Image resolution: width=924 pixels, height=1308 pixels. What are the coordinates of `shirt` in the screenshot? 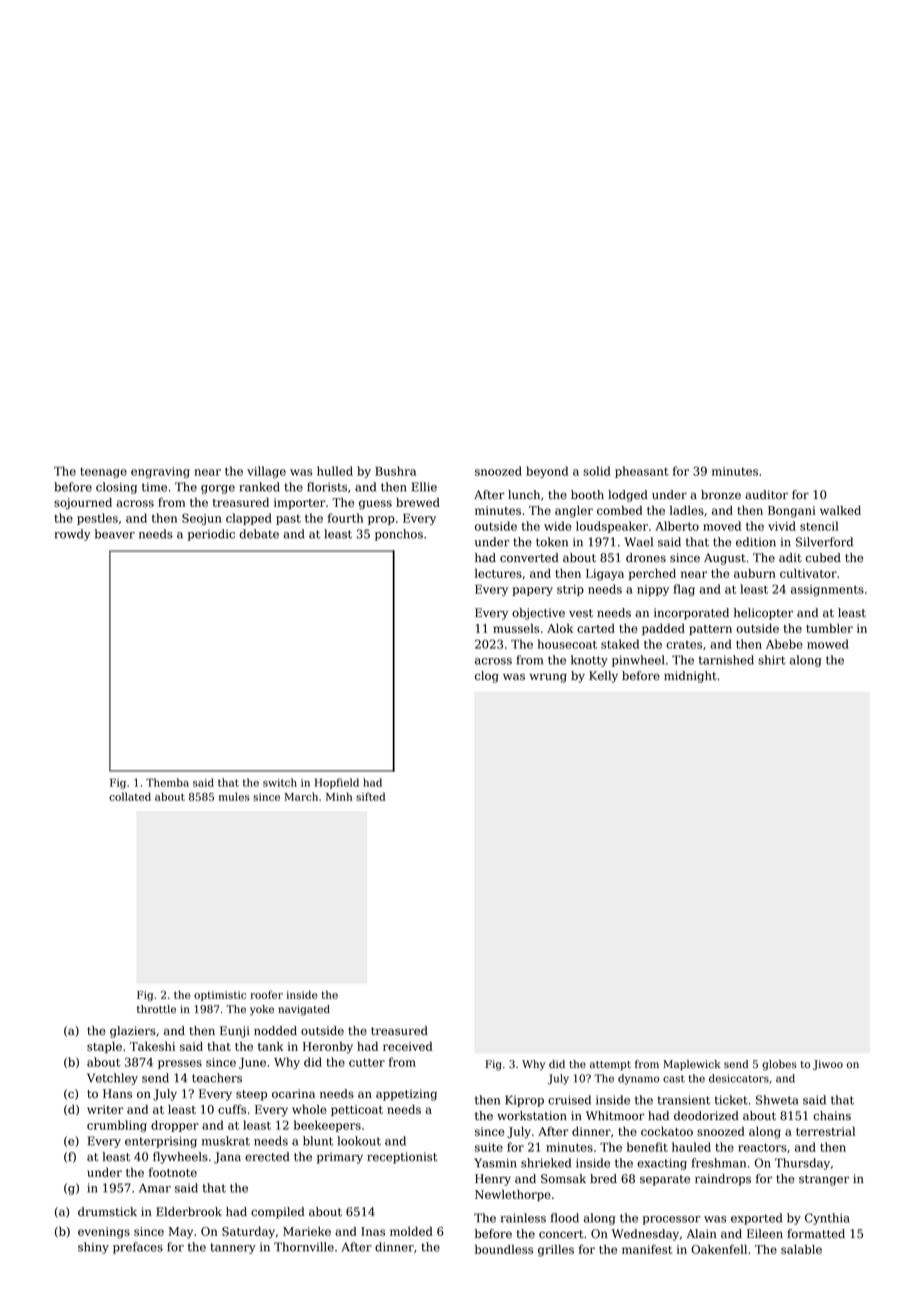 It's located at (772, 660).
